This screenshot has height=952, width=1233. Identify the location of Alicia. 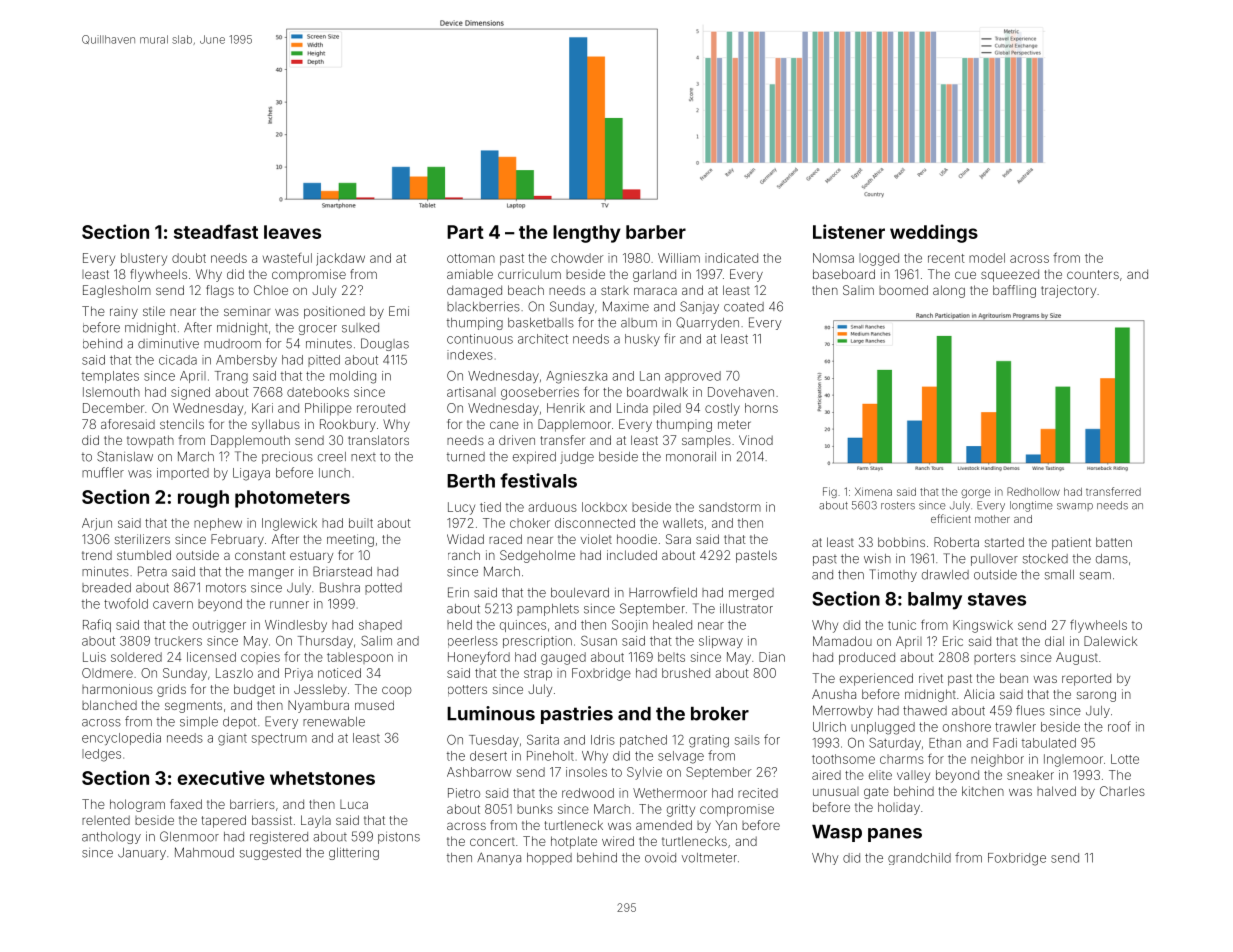
(979, 694).
